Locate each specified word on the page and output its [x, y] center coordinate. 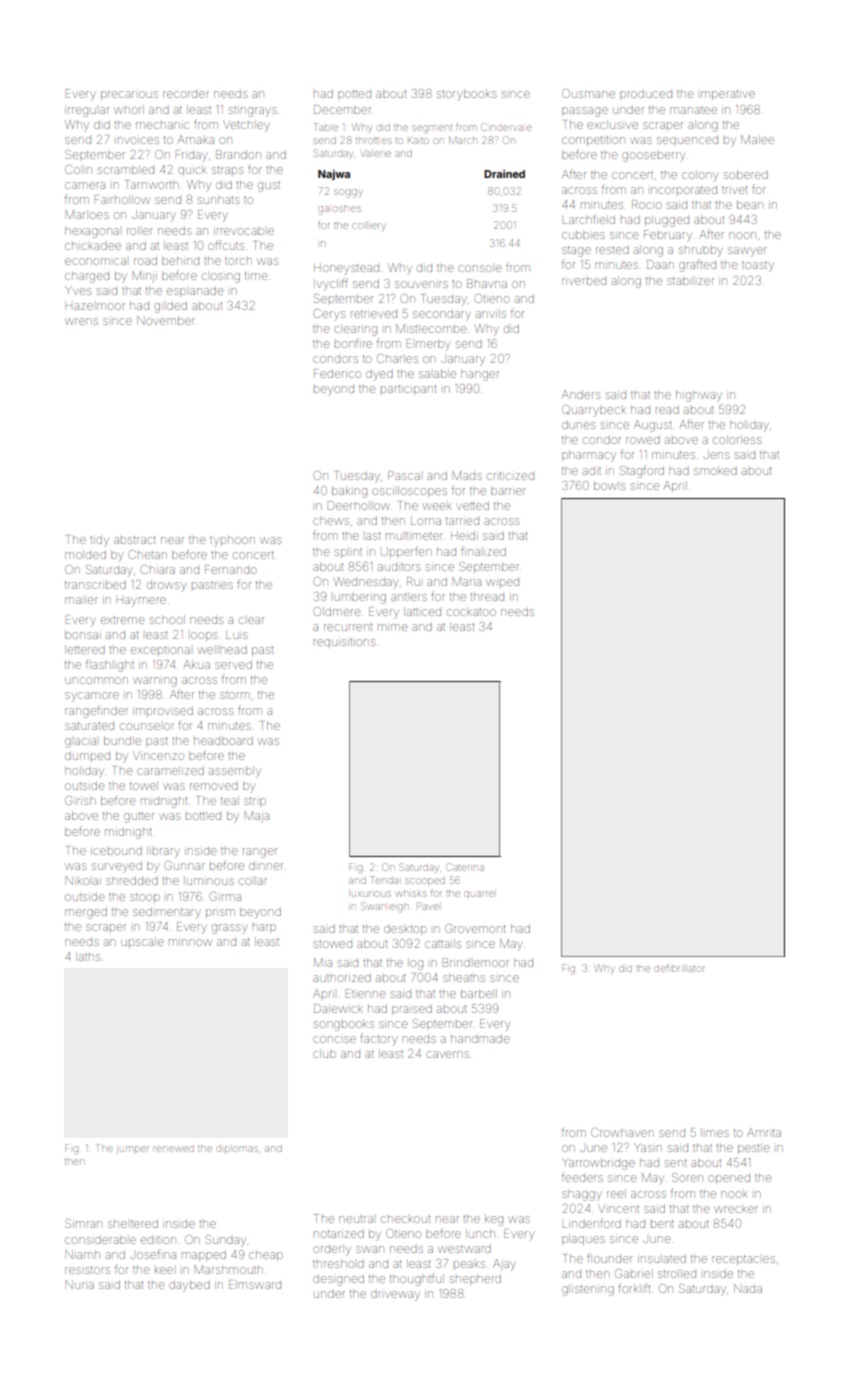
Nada [748, 1288]
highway [699, 396]
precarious [129, 95]
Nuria [80, 1284]
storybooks [466, 95]
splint [348, 552]
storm [234, 695]
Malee [757, 139]
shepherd [475, 1279]
